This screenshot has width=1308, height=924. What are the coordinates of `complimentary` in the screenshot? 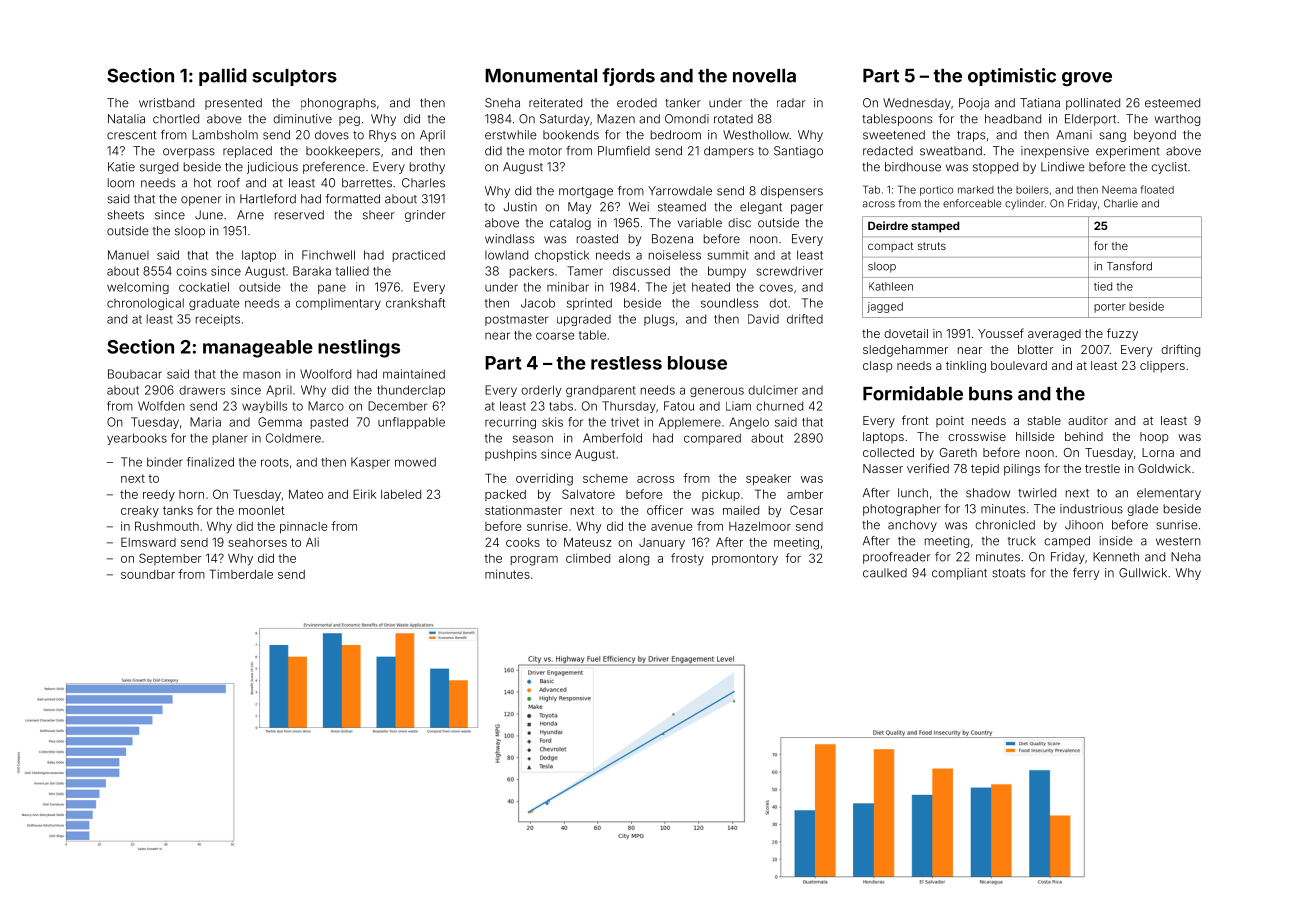 It's located at (338, 304).
